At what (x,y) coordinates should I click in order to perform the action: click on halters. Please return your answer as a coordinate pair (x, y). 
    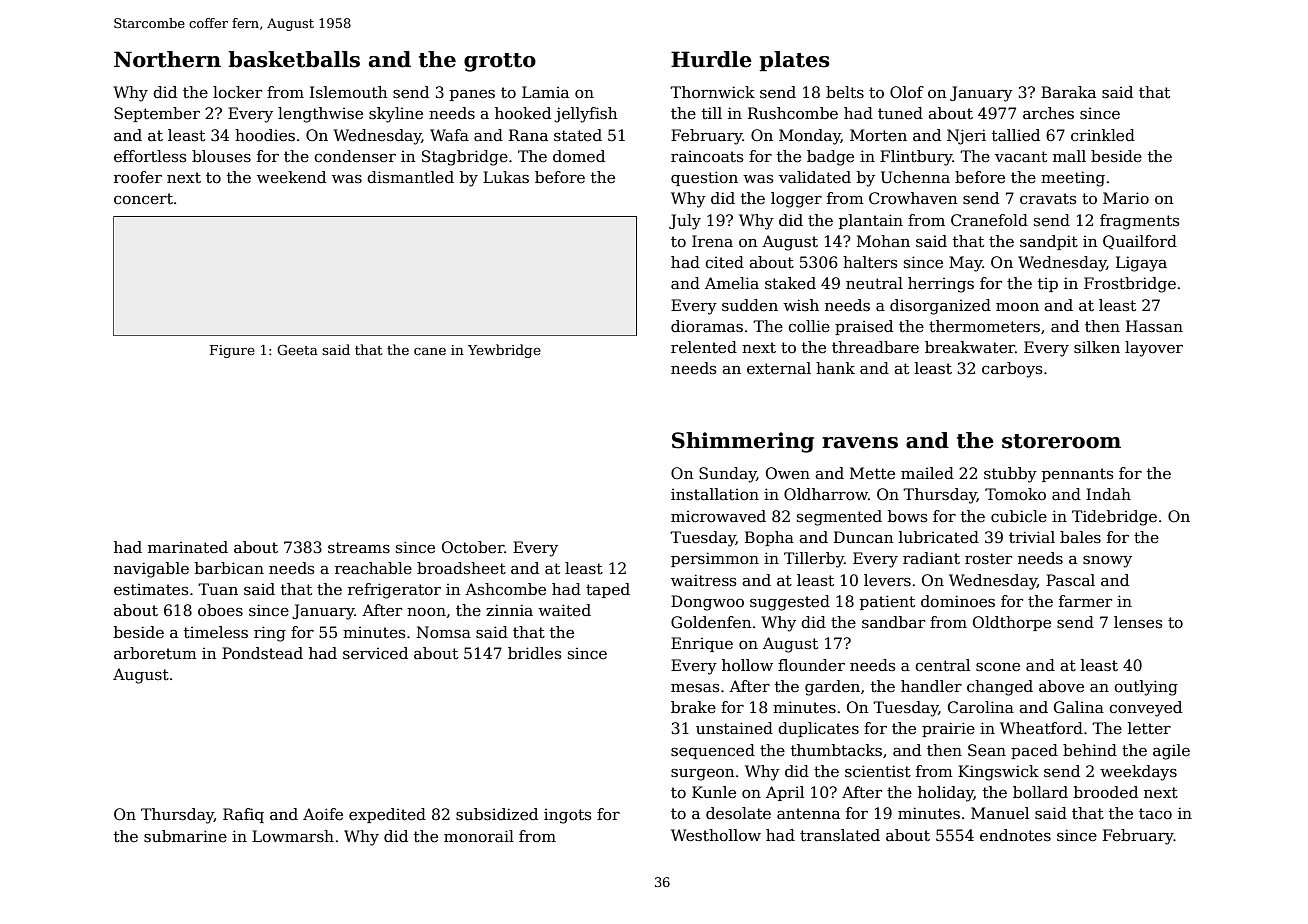
    Looking at the image, I should click on (870, 262).
